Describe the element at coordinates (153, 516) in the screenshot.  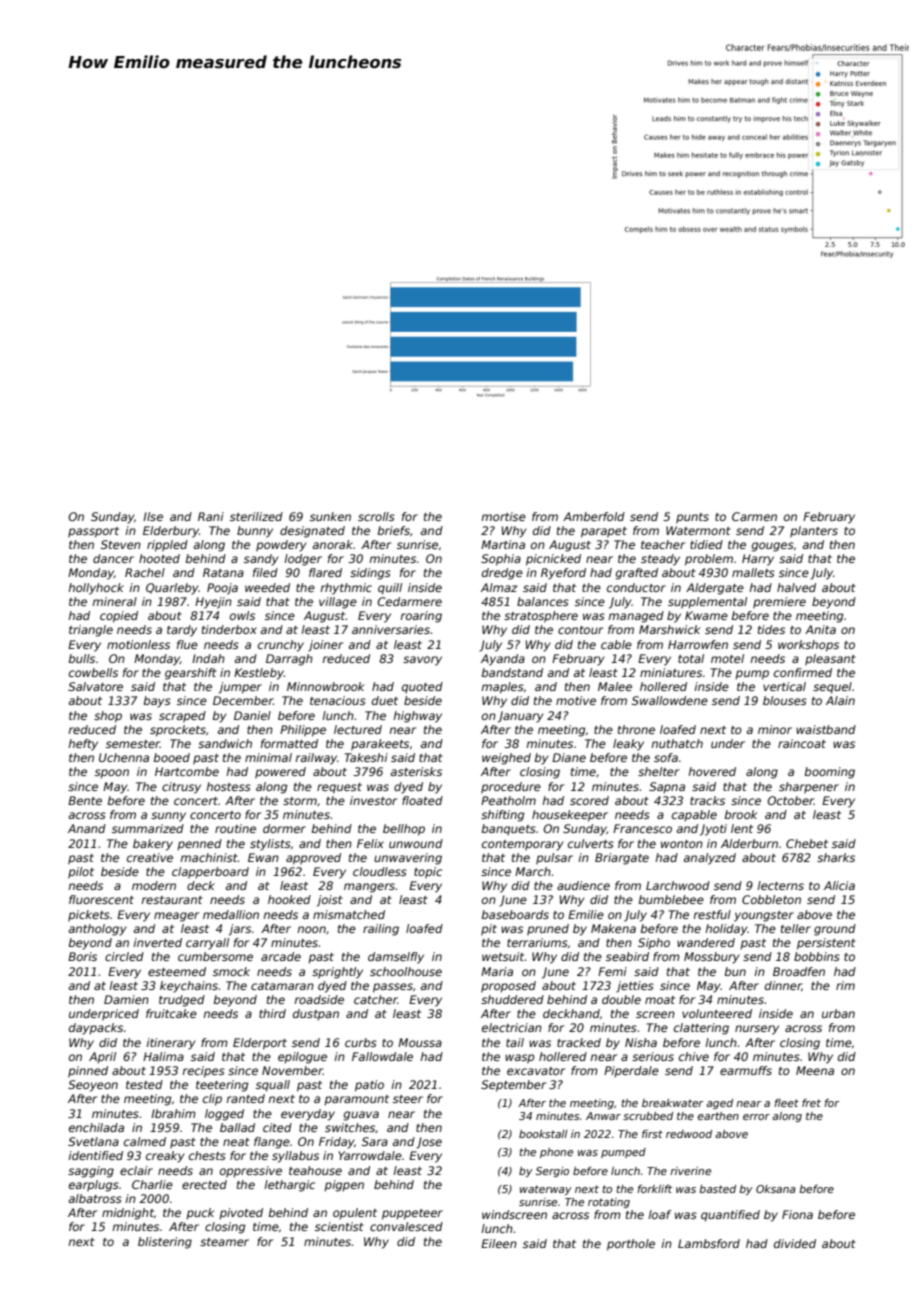
I see `Ilse` at that location.
